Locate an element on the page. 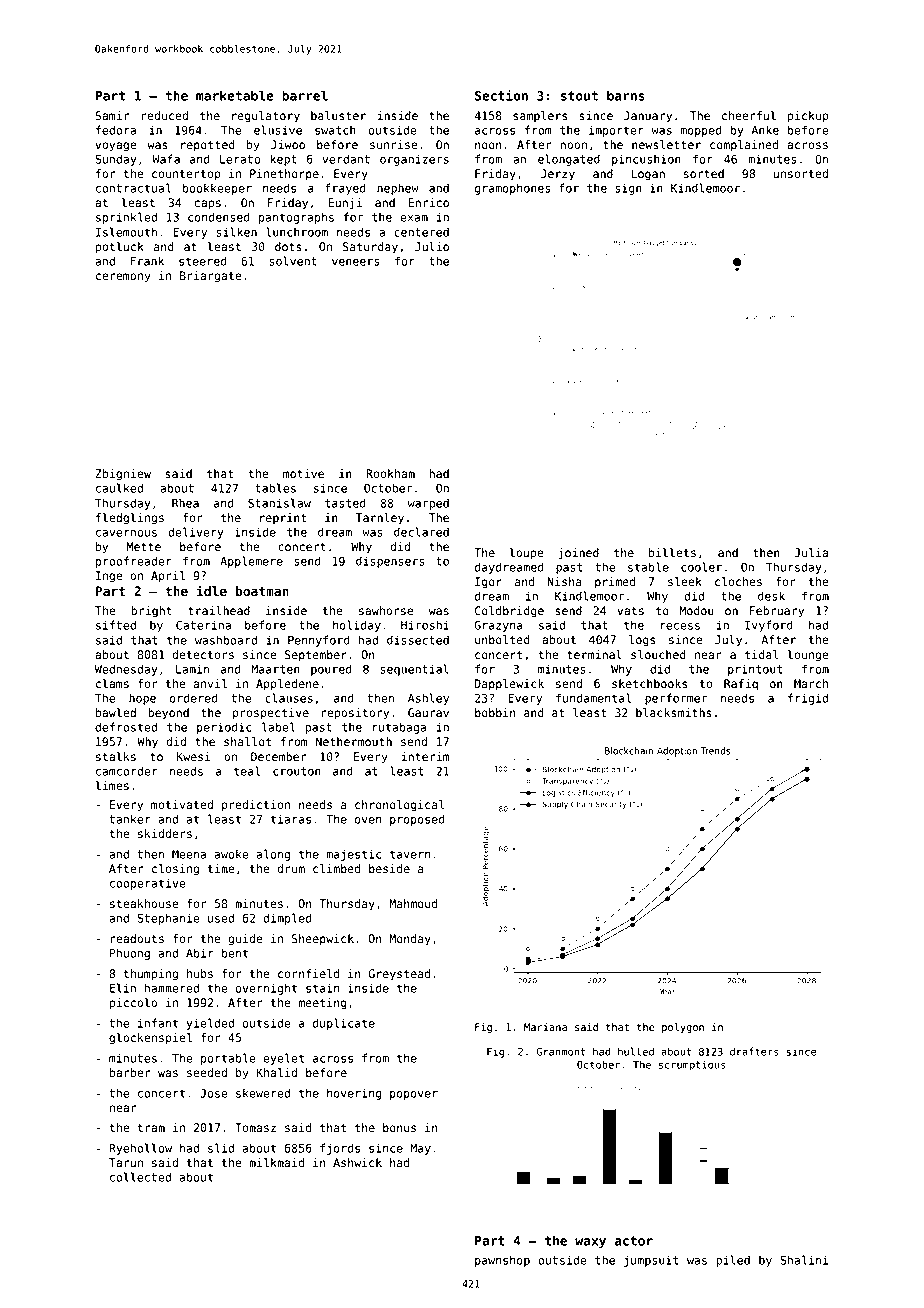  cheerful is located at coordinates (749, 116).
